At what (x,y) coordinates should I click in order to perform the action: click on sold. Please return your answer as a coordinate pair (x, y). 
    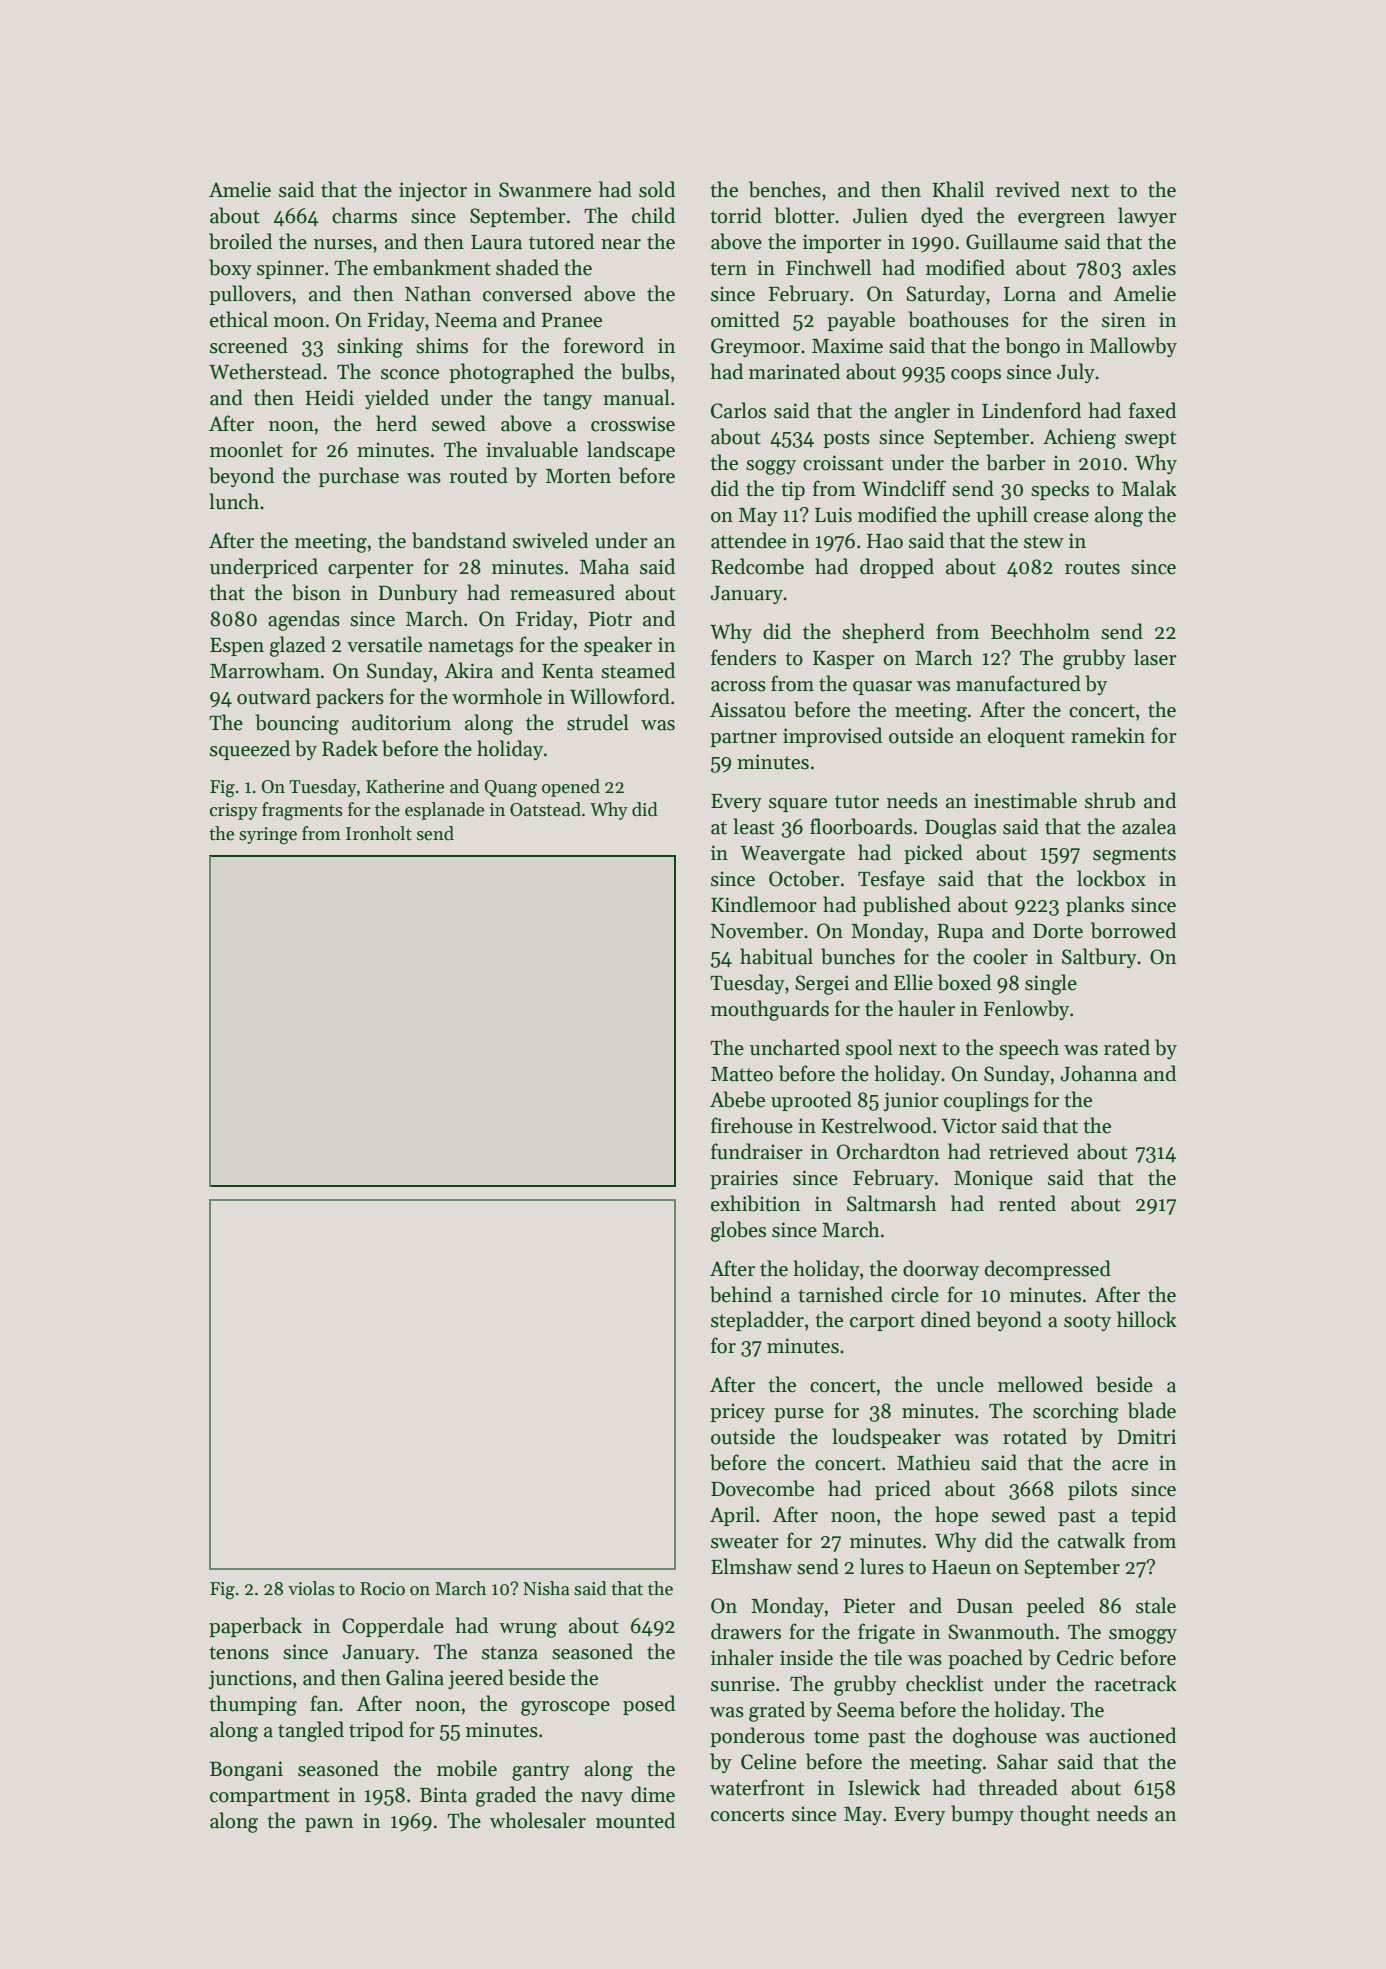
    Looking at the image, I should click on (657, 189).
